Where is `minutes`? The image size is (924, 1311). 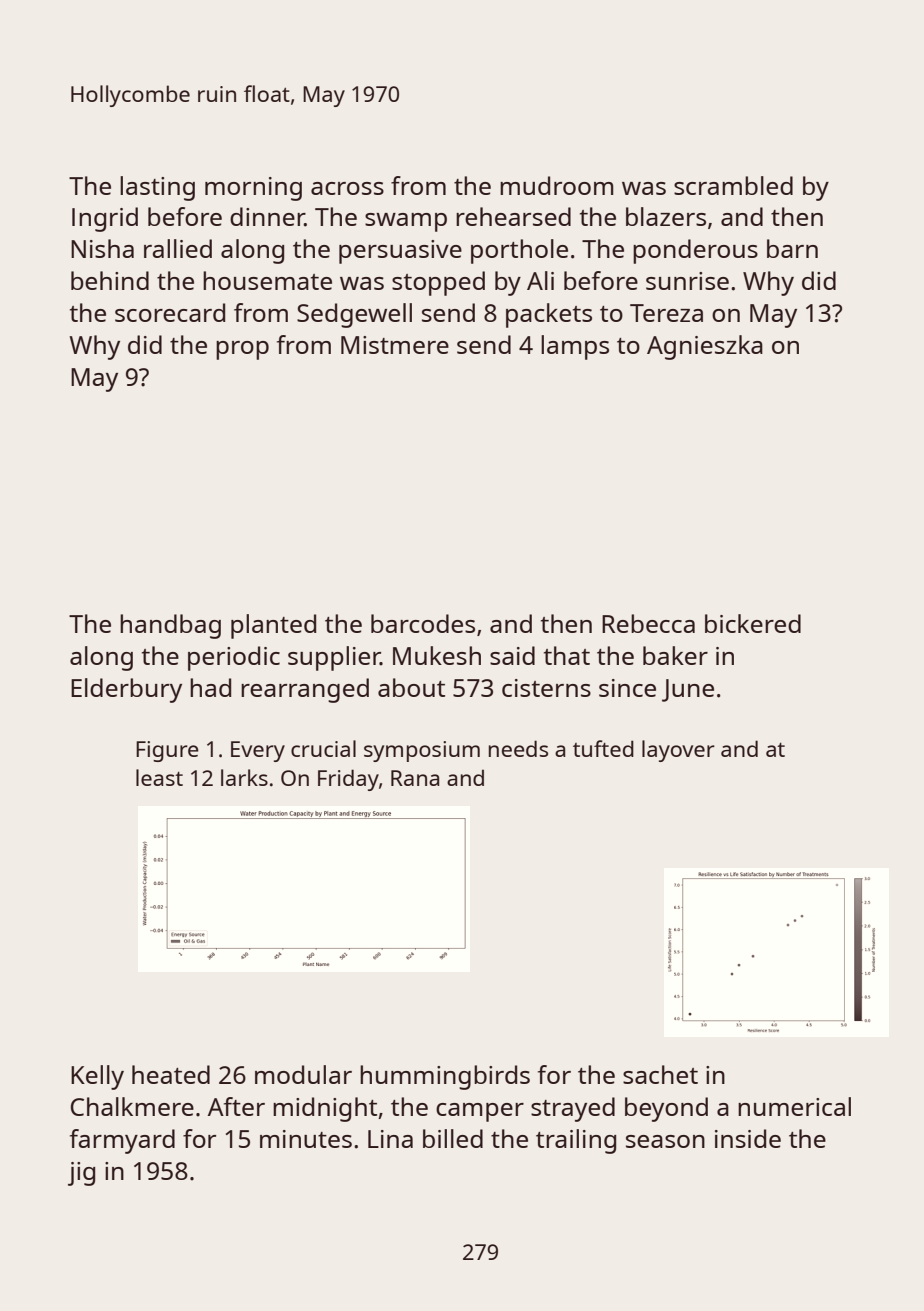 minutes is located at coordinates (306, 1139).
